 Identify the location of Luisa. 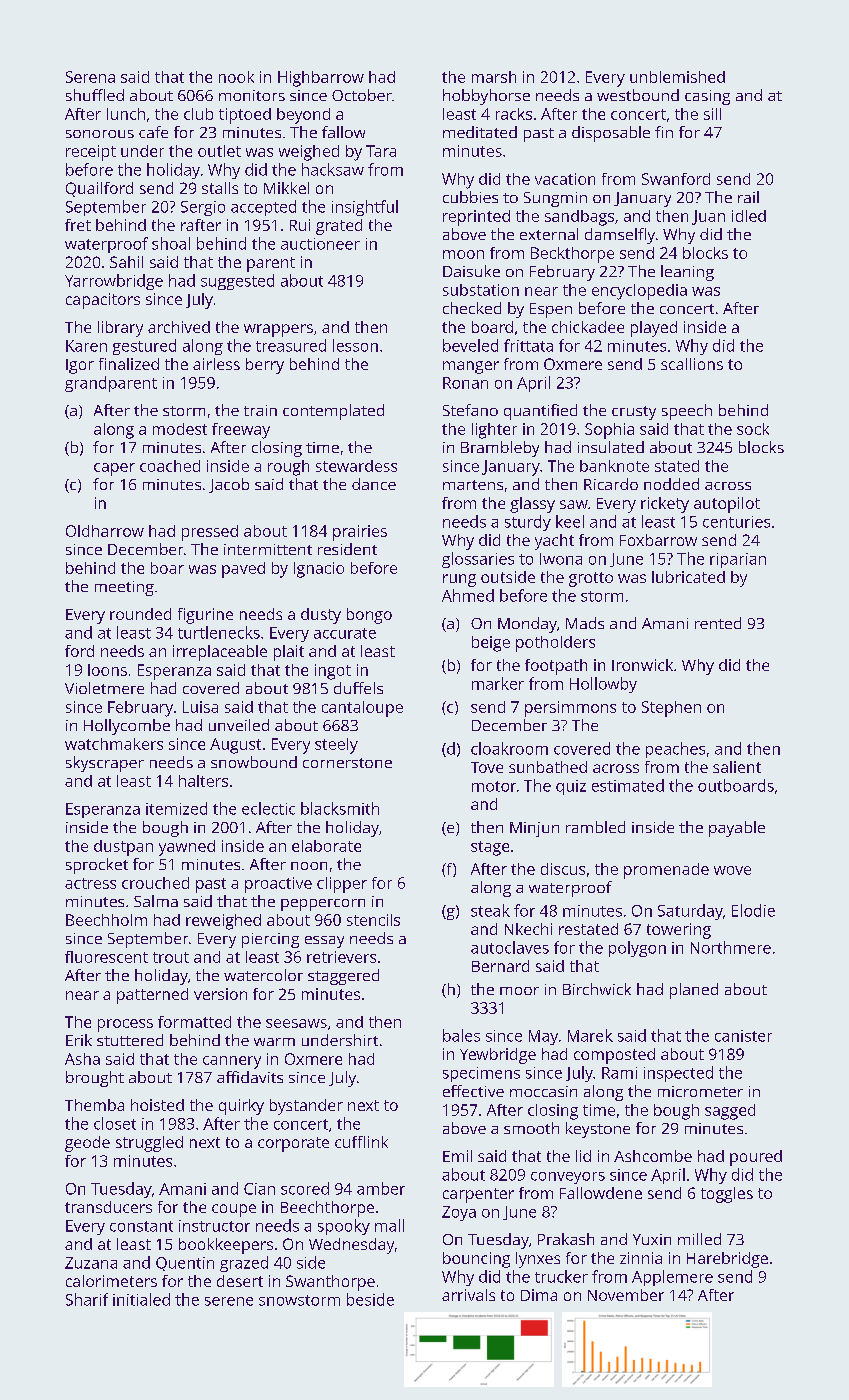
(200, 707).
